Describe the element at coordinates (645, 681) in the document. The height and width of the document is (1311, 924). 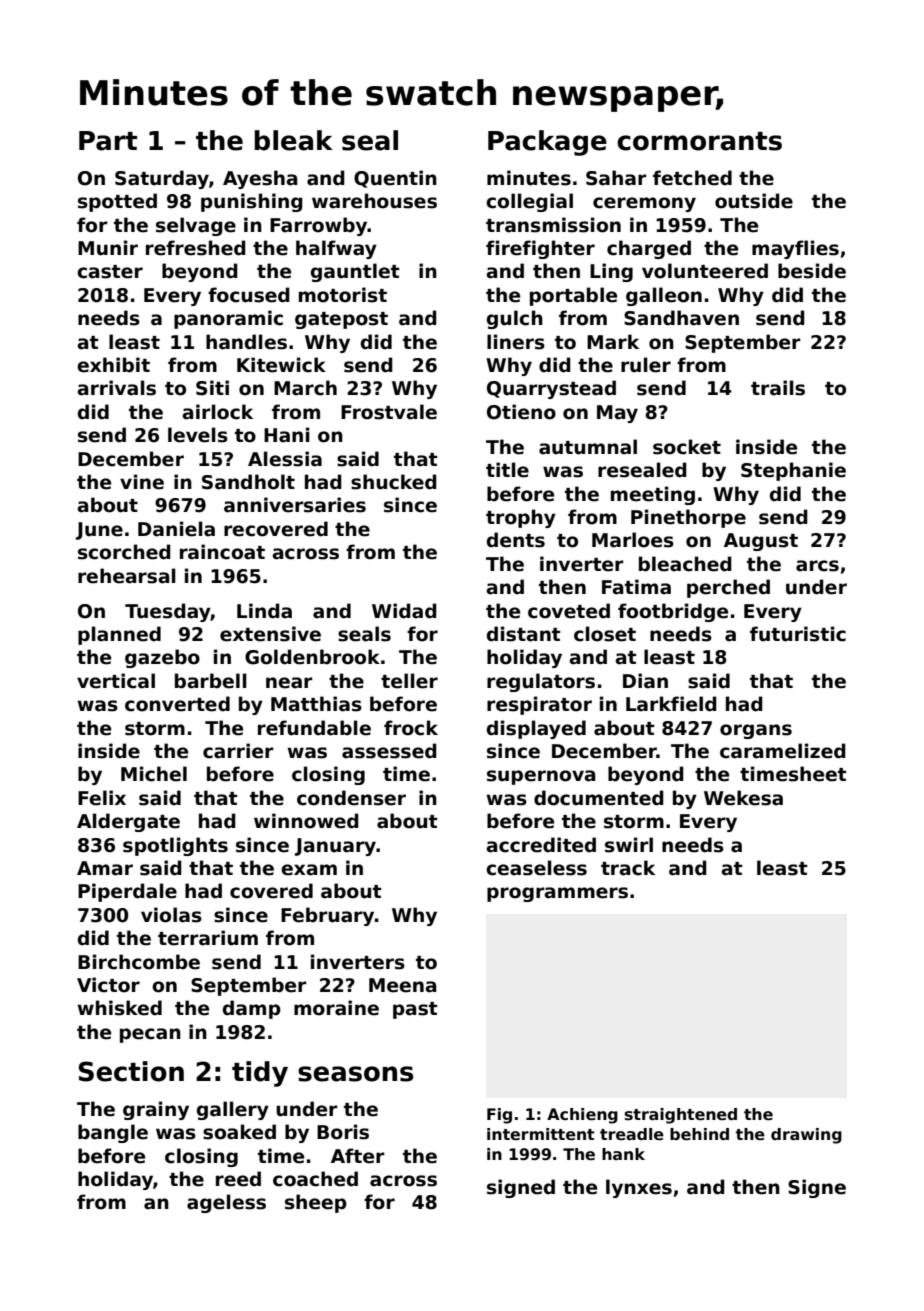
I see `Dian` at that location.
